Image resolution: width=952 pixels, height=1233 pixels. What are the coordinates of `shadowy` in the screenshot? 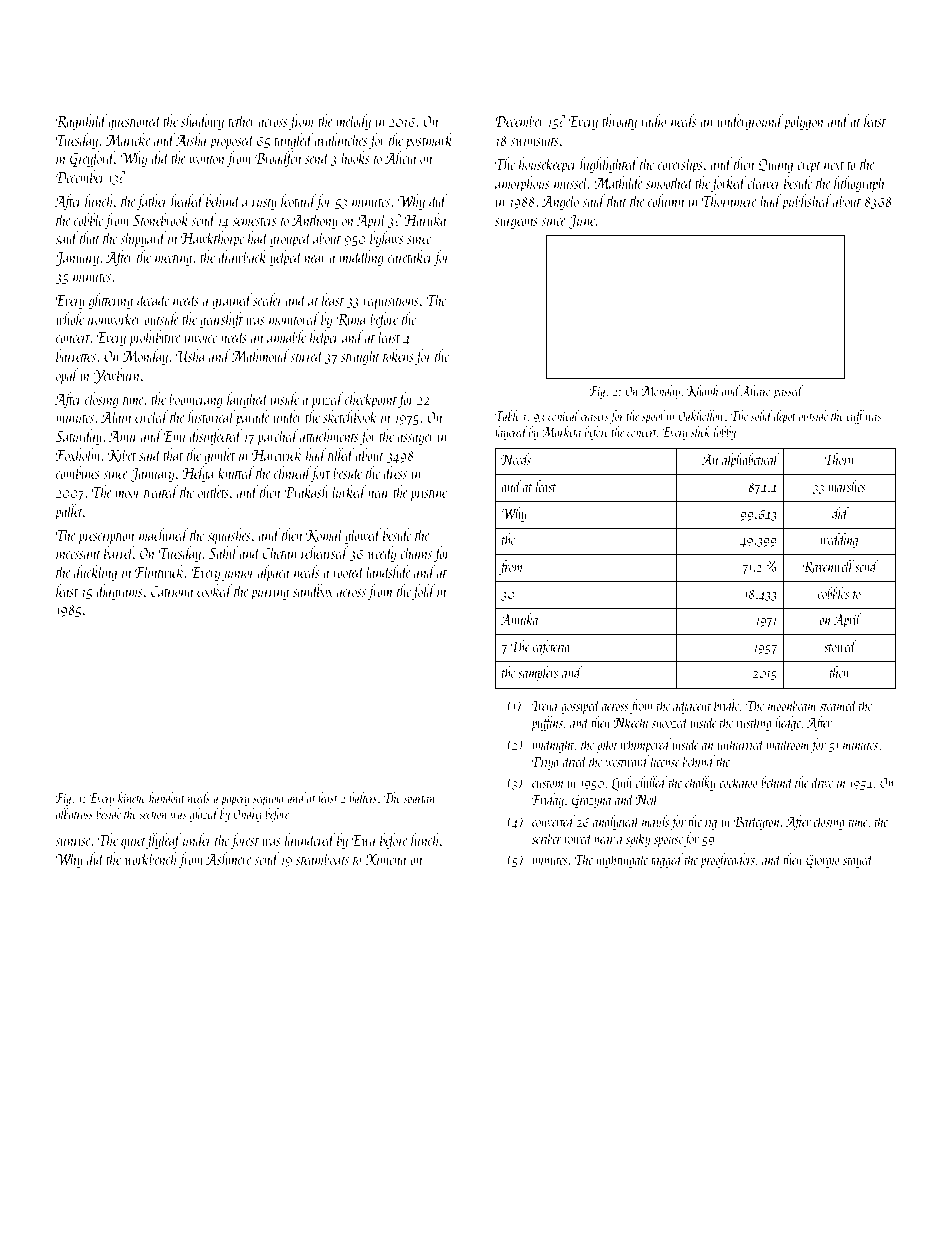 It's located at (202, 122).
